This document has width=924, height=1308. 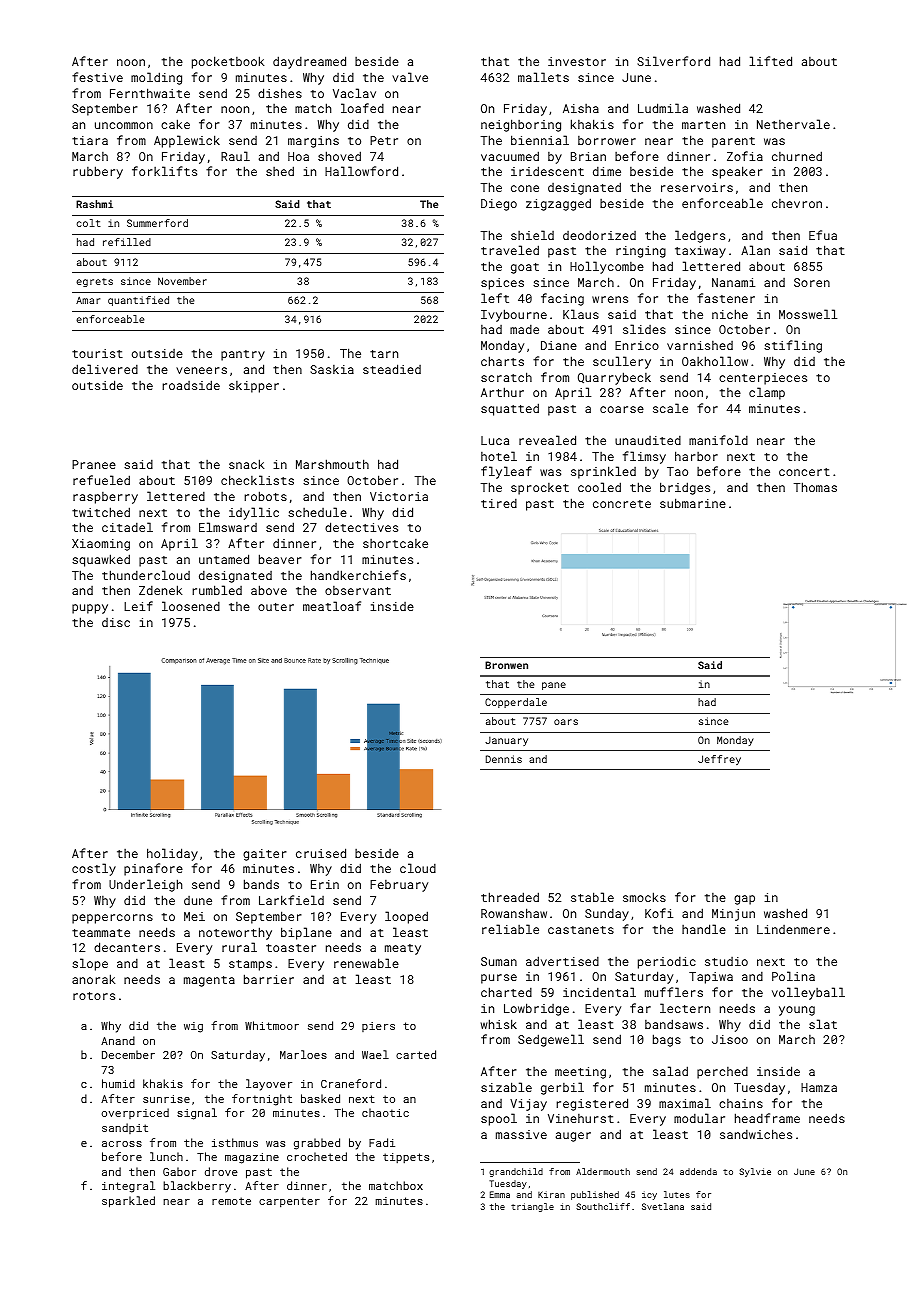 What do you see at coordinates (105, 369) in the document?
I see `delivered` at bounding box center [105, 369].
